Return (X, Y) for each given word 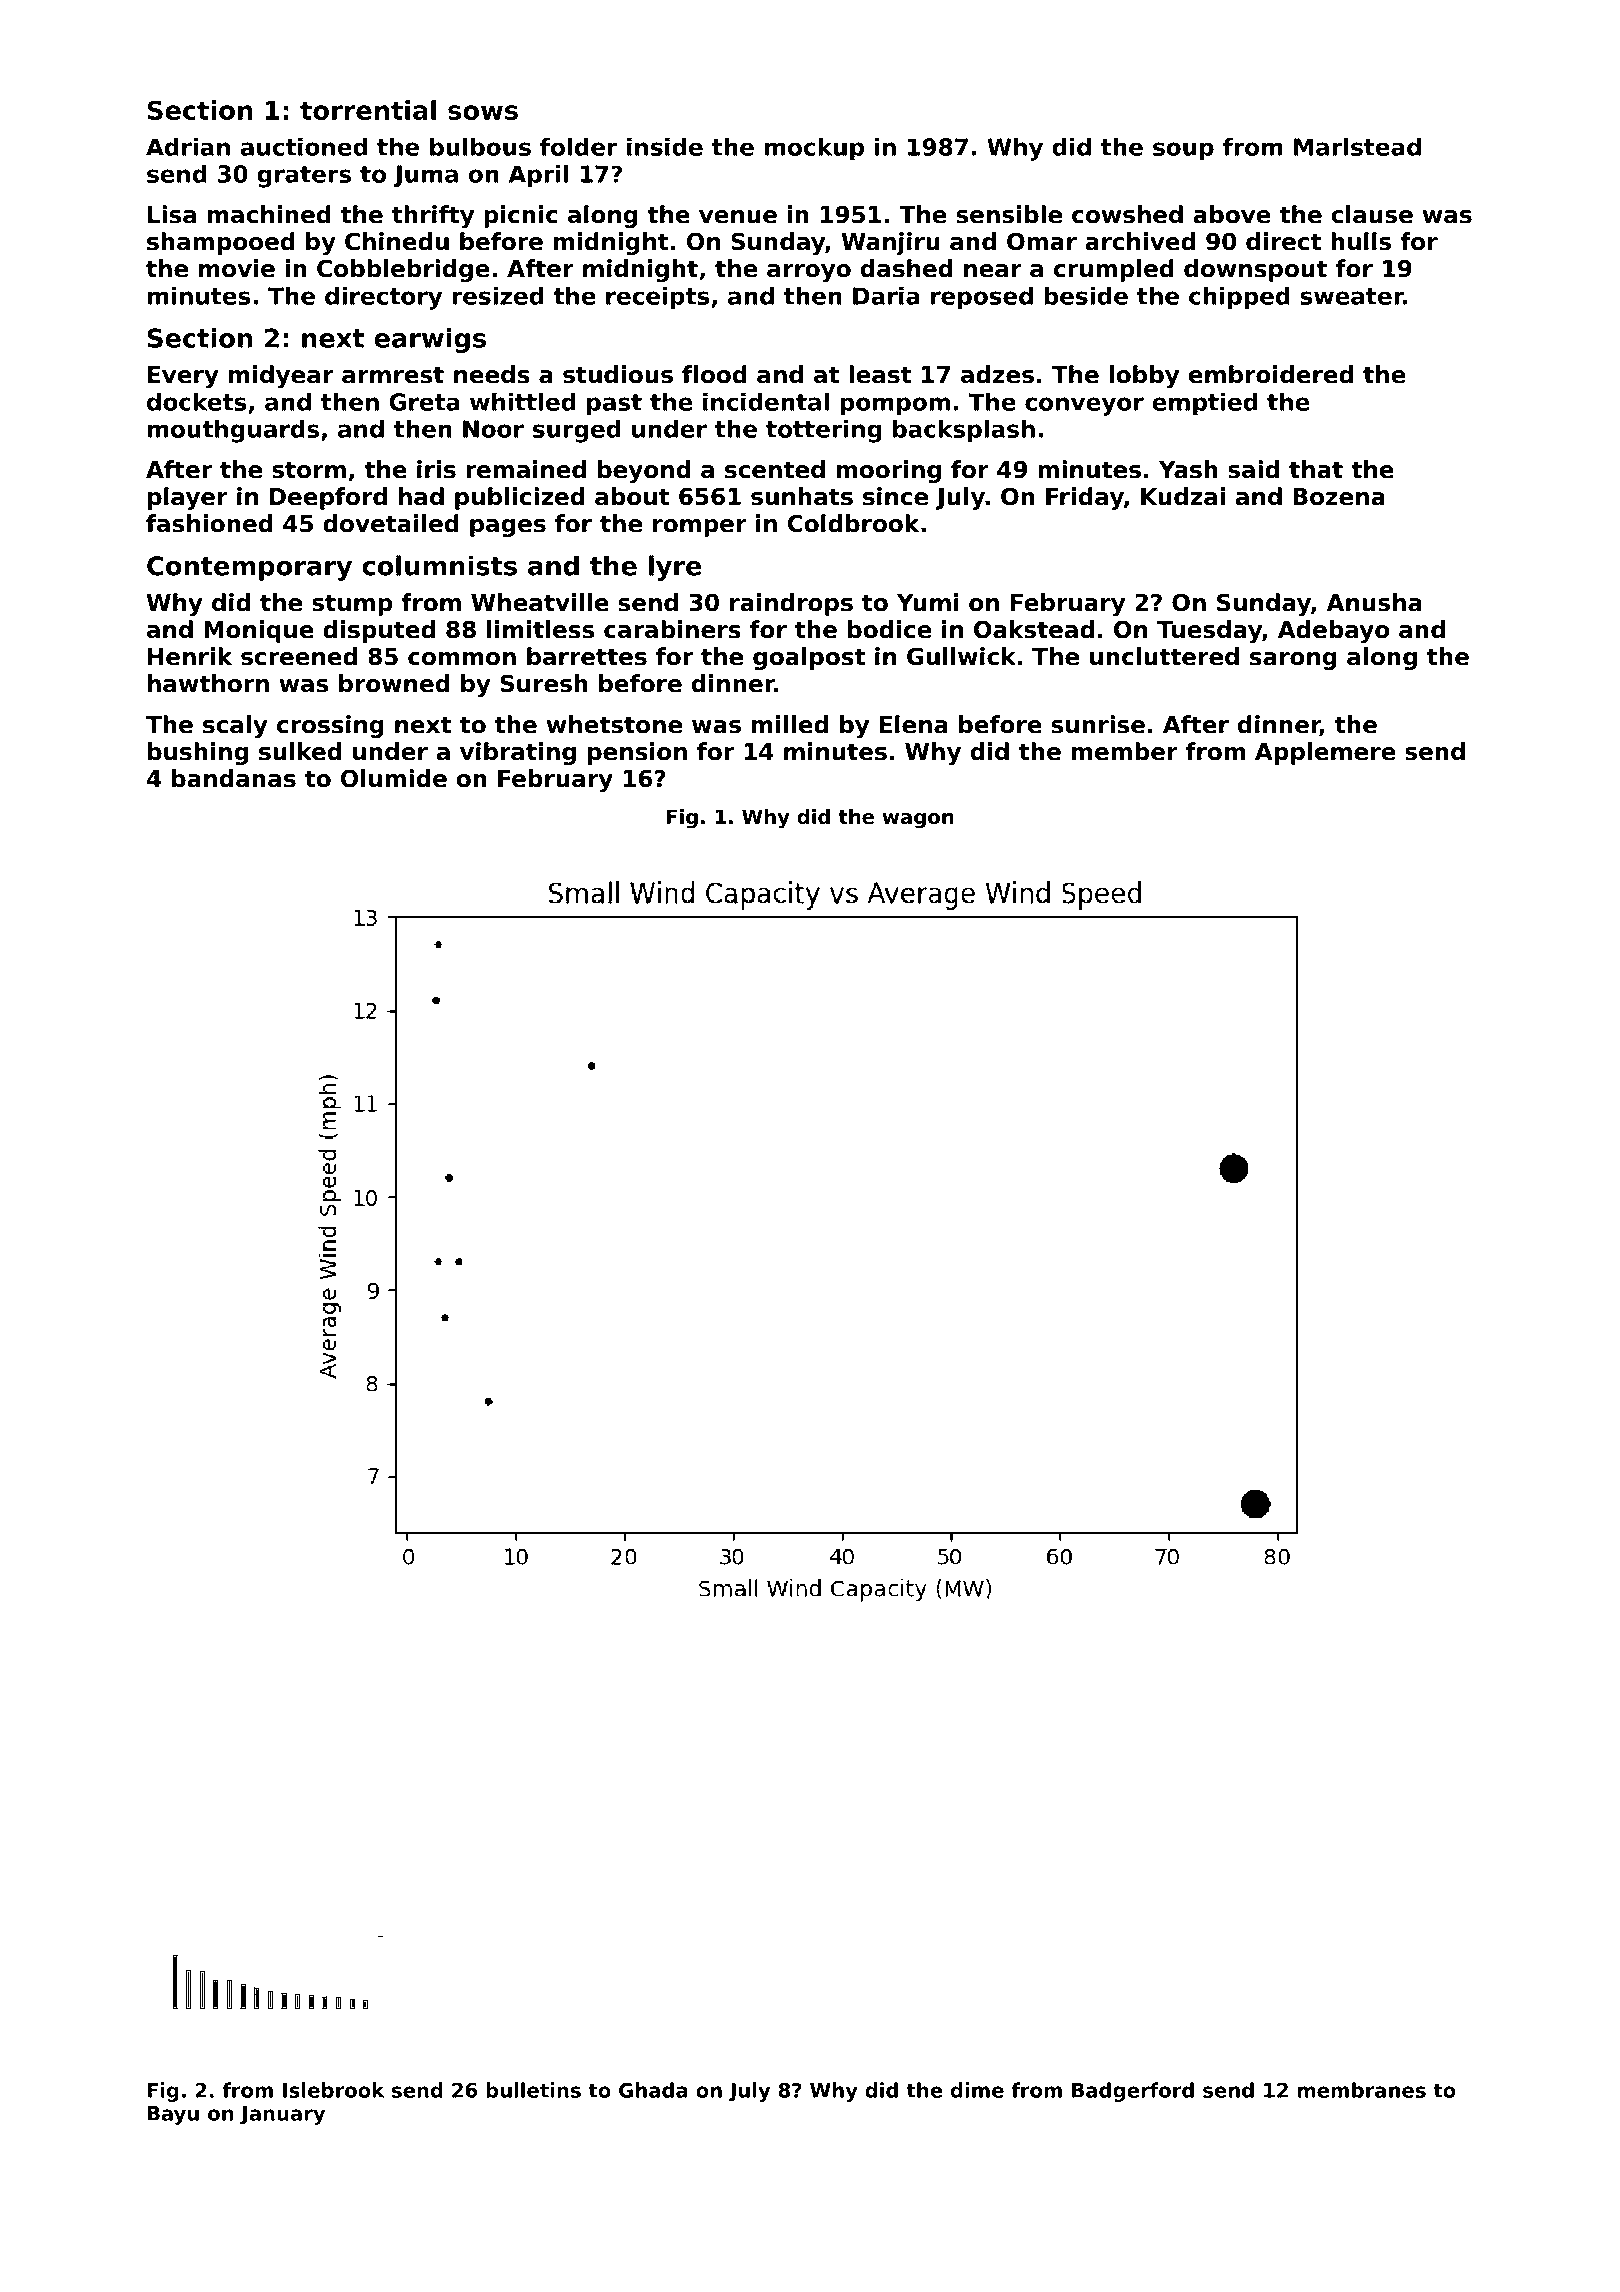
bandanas (234, 778)
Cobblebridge (403, 270)
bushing (198, 753)
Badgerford (1133, 2092)
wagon (918, 821)
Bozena (1339, 497)
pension (637, 753)
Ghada (653, 2090)
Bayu (173, 2115)
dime (977, 2090)
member (1124, 751)
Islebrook (333, 2090)
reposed (982, 298)
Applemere (1325, 753)
